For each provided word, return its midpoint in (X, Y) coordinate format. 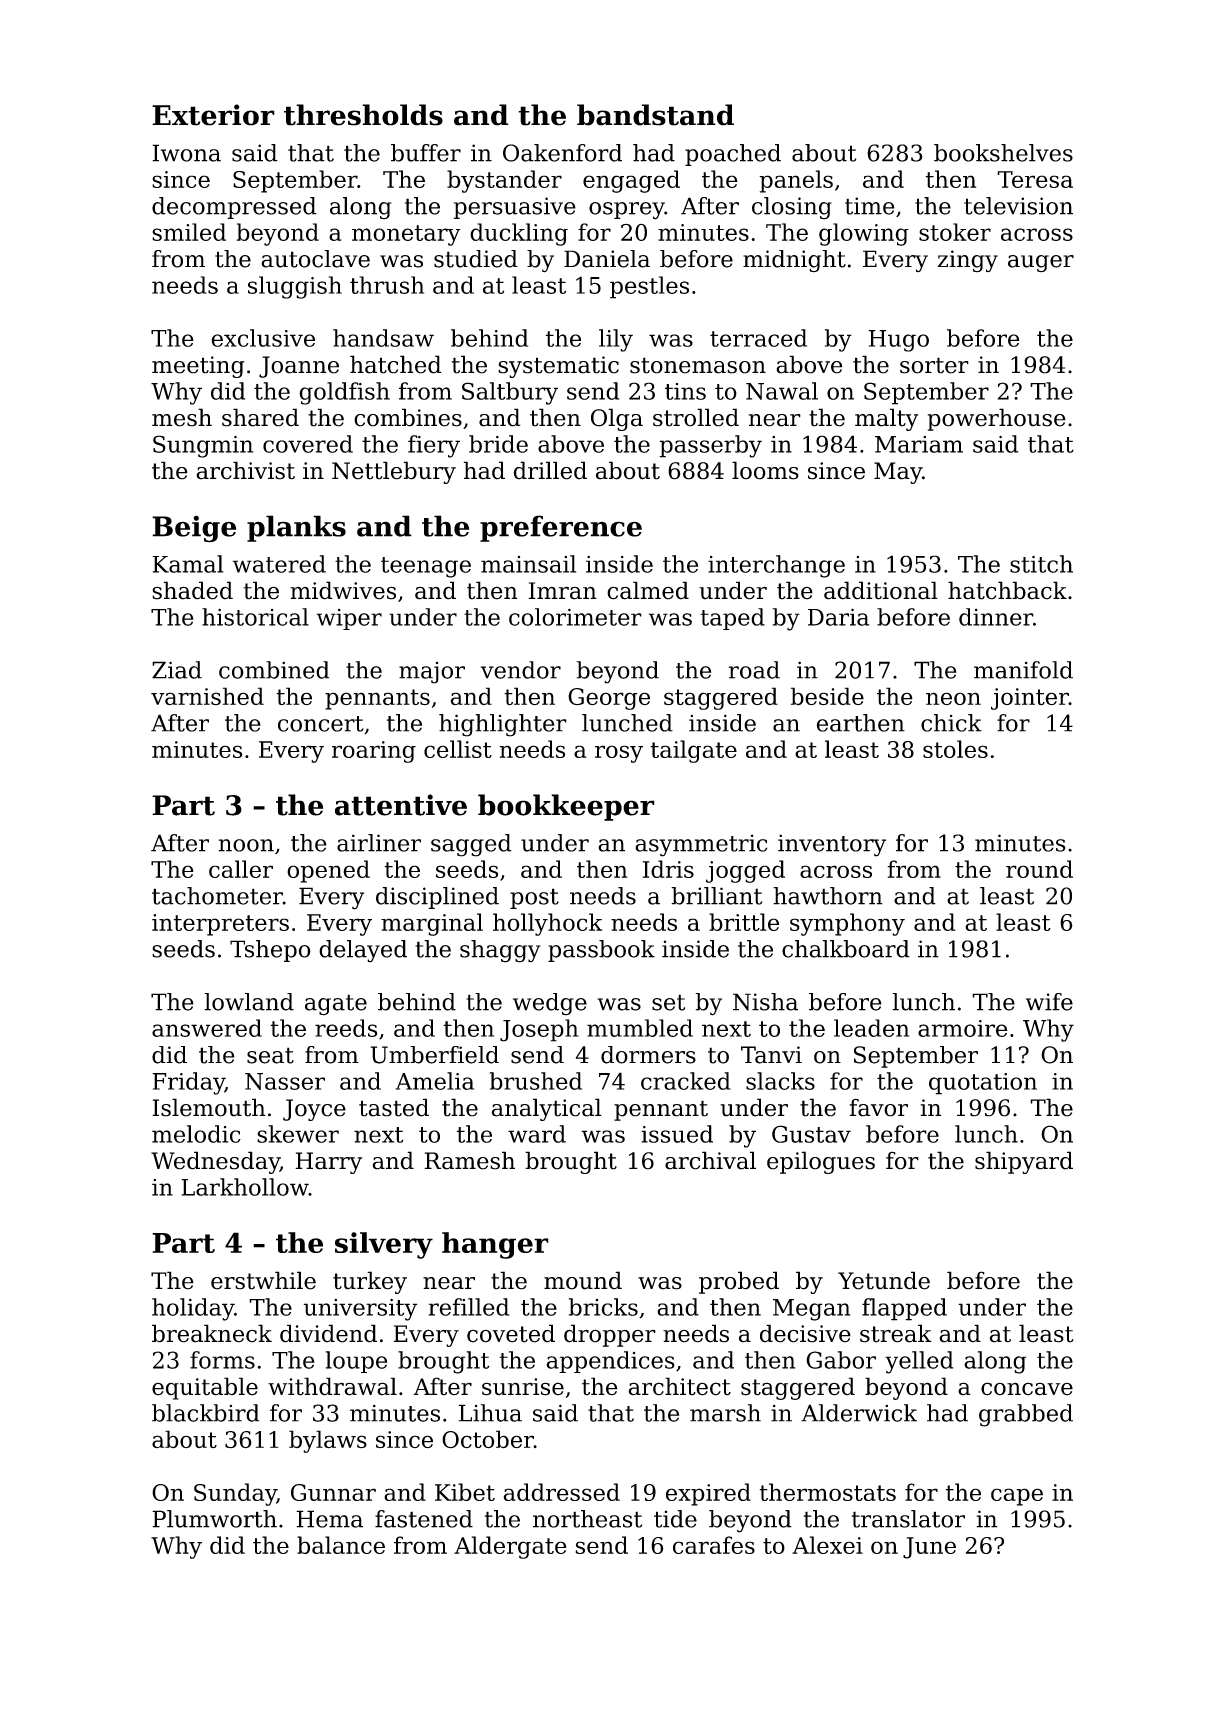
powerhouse (997, 419)
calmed (648, 590)
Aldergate (510, 1547)
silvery (384, 1245)
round (1039, 869)
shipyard (1024, 1162)
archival (710, 1160)
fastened (424, 1519)
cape (1017, 1497)
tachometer (217, 896)
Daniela (607, 259)
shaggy (500, 951)
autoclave (315, 259)
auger (1041, 264)
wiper (349, 619)
